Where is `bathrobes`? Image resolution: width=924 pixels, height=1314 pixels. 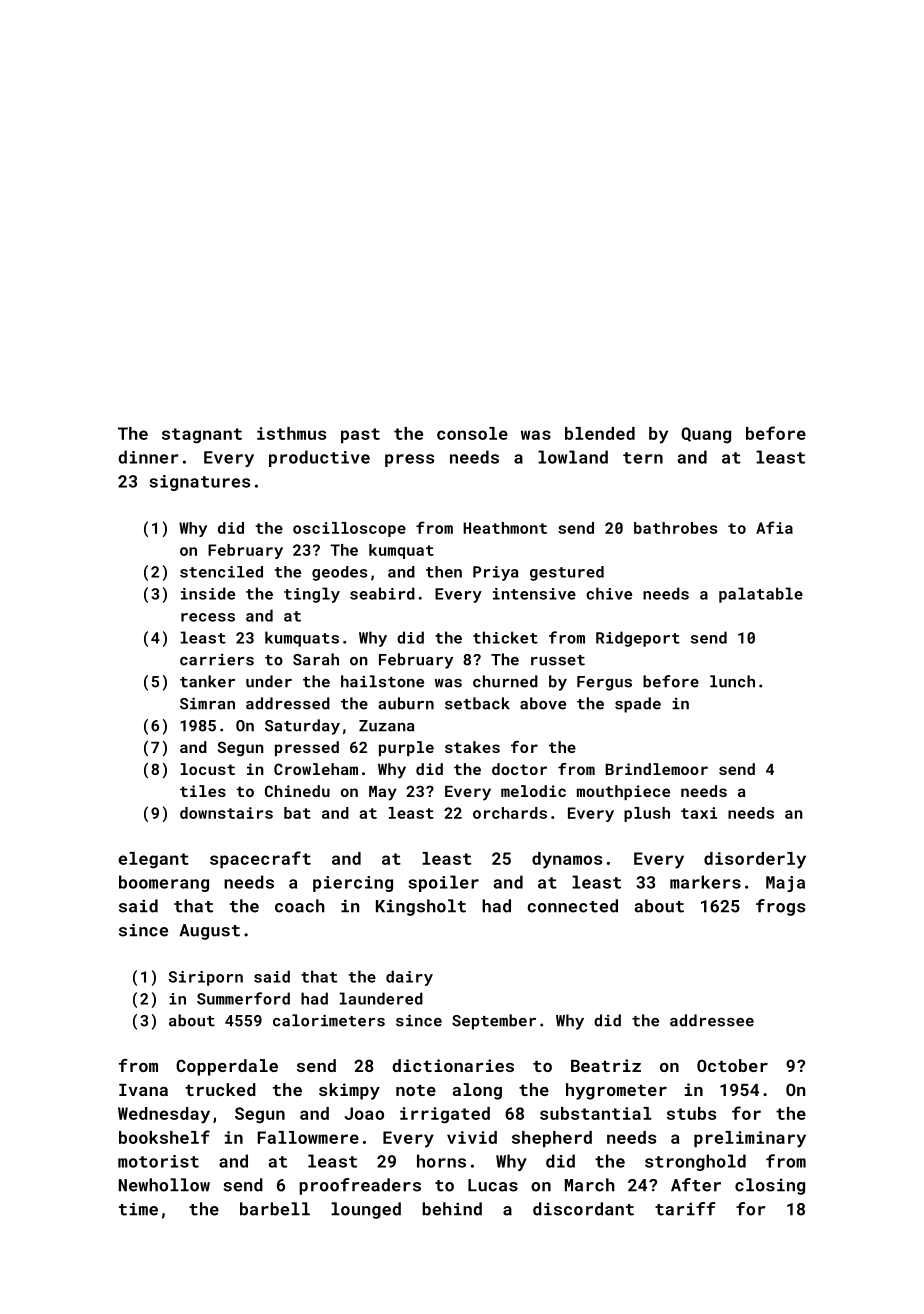
bathrobes is located at coordinates (675, 528).
